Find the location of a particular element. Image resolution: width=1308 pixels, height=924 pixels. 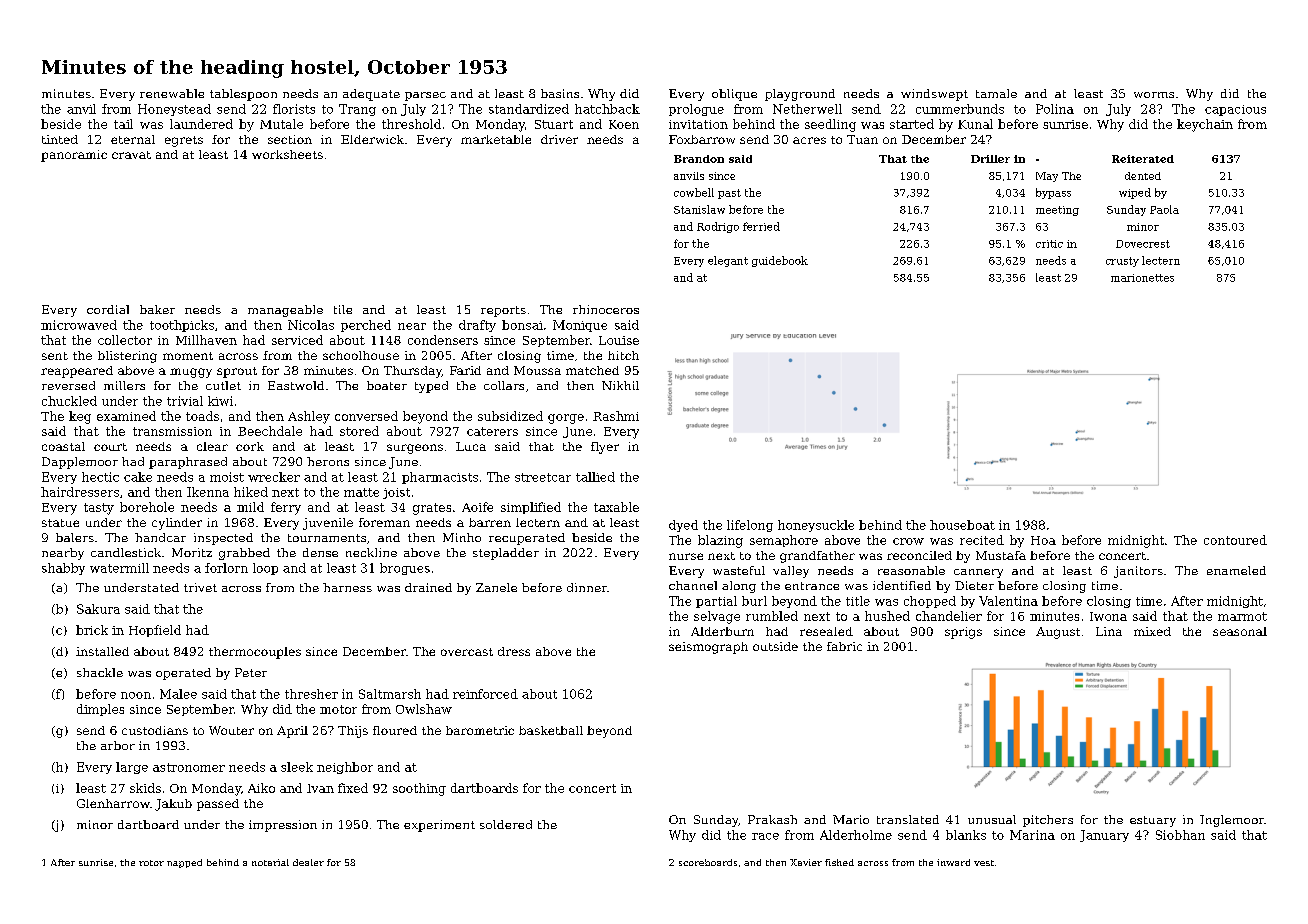

rotor is located at coordinates (151, 863).
